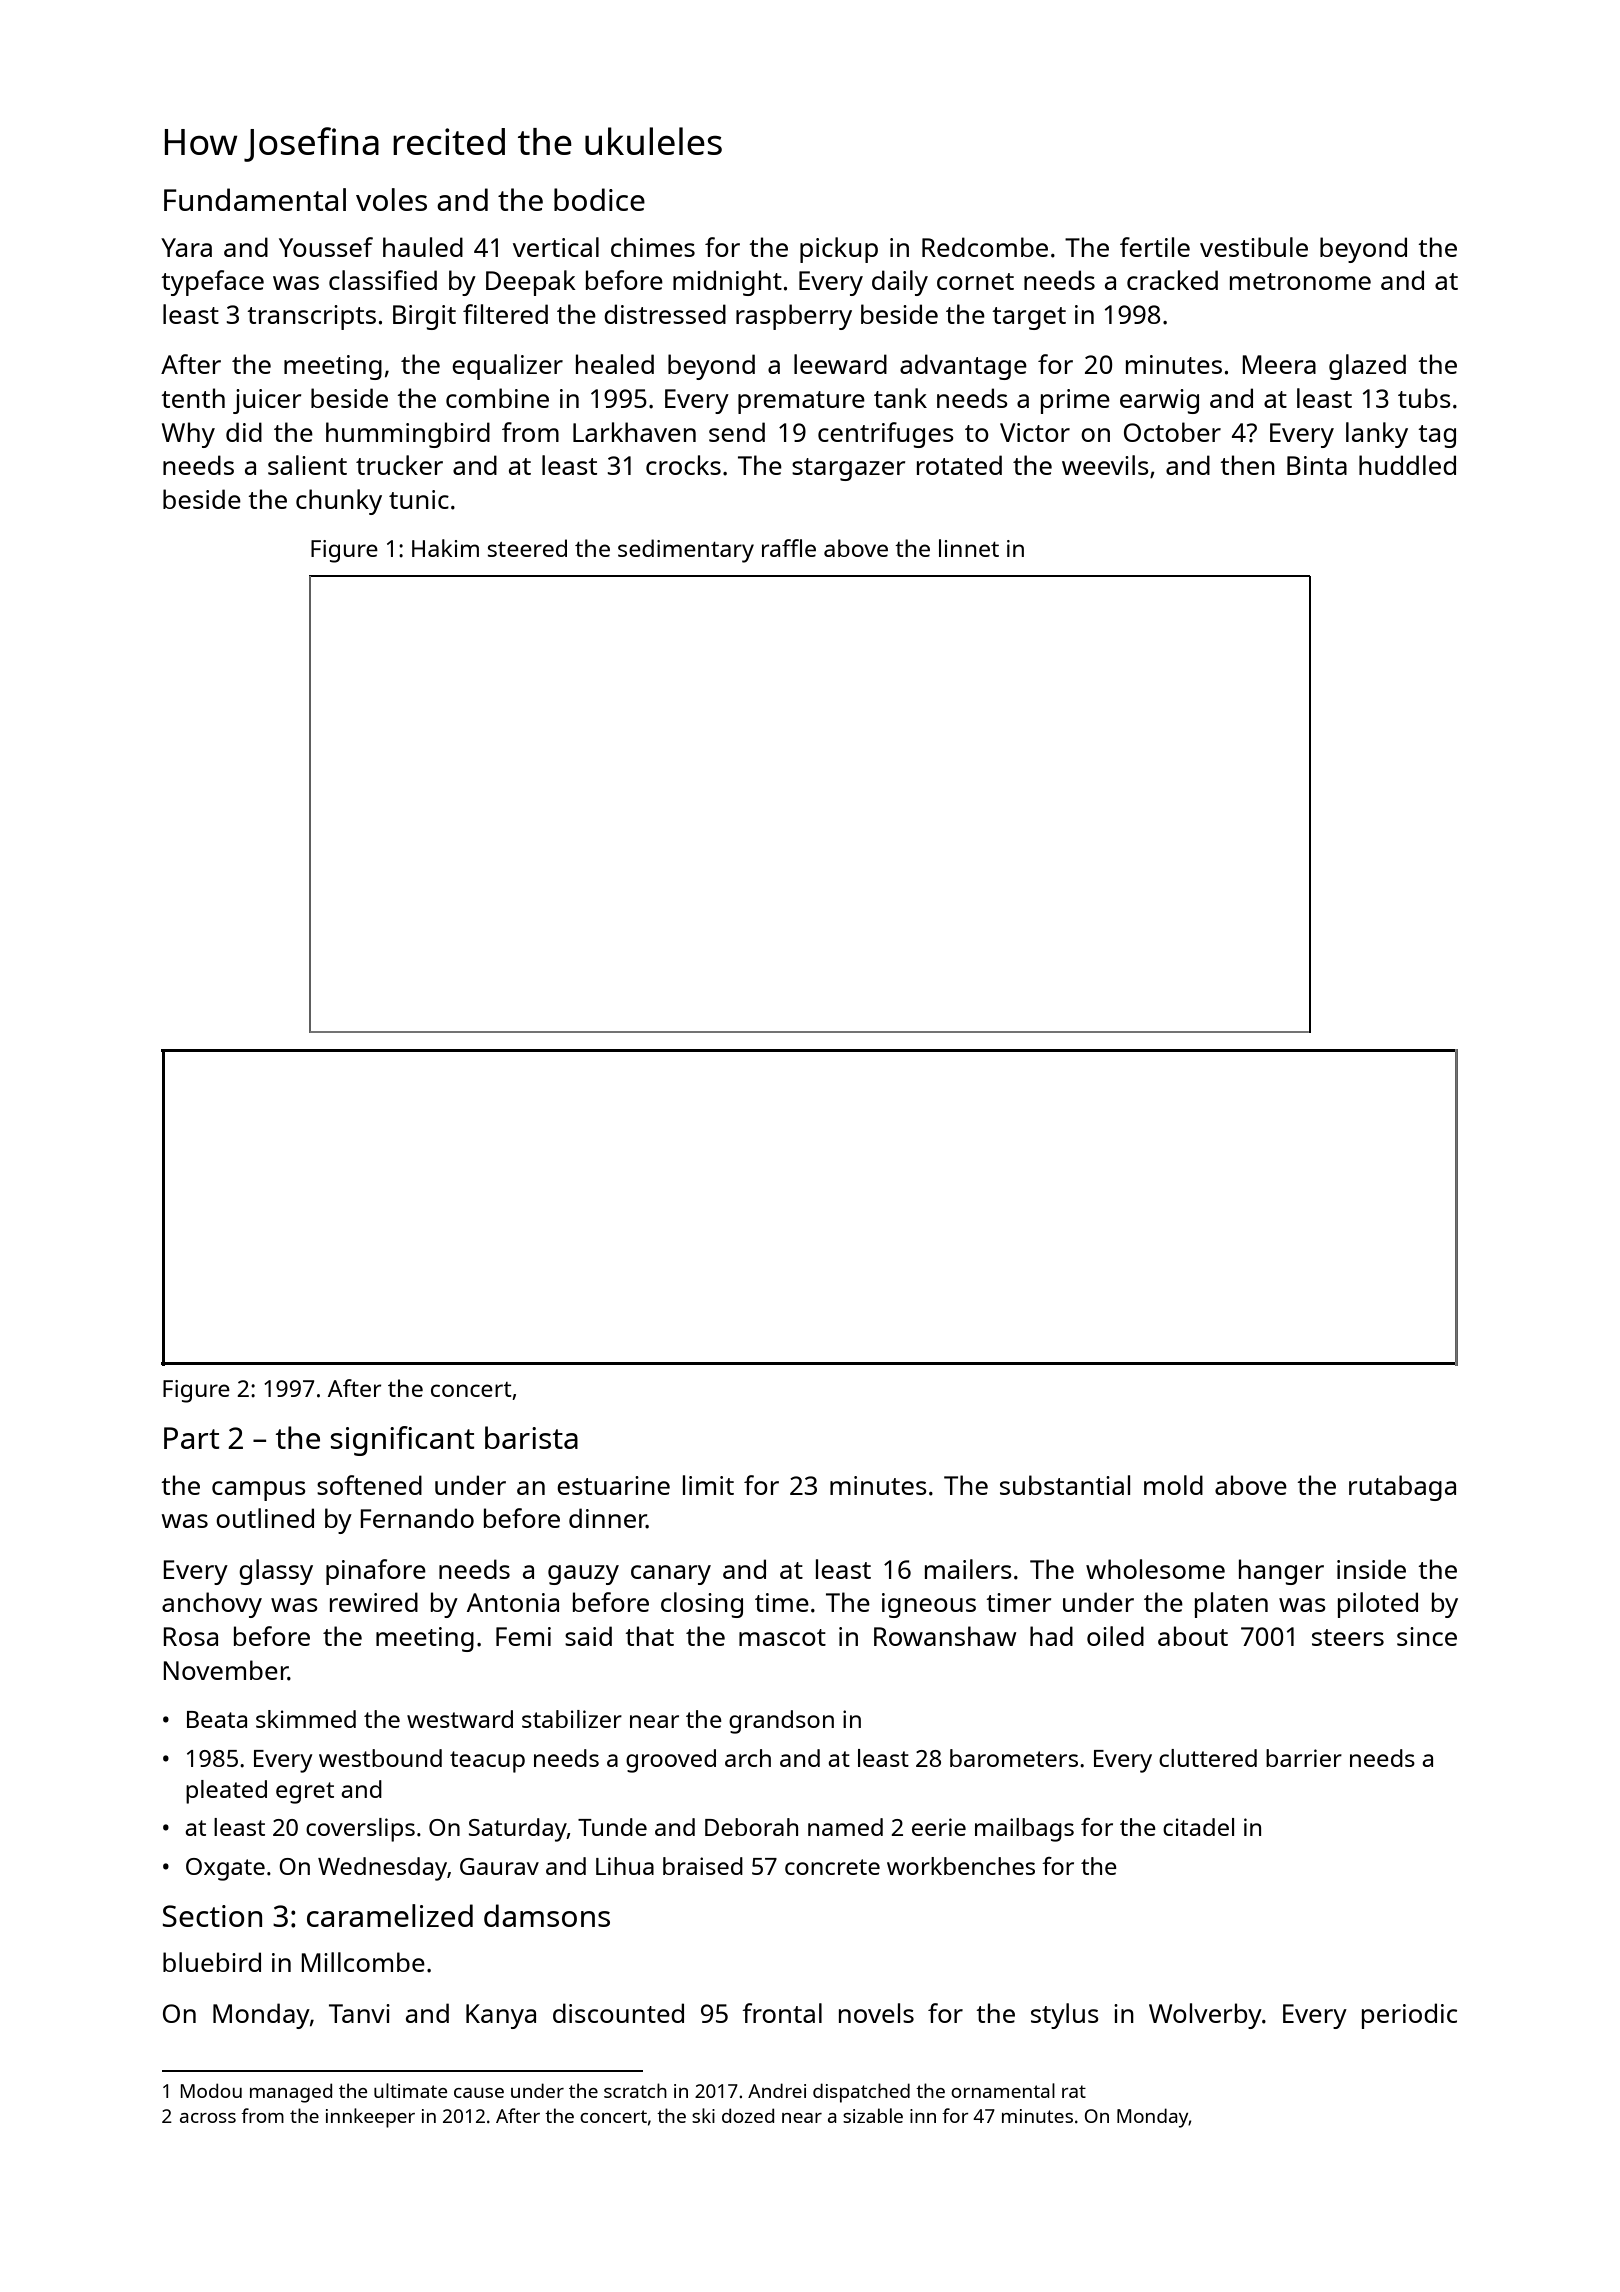 This page has height=2292, width=1620. I want to click on substantial, so click(1065, 1485).
